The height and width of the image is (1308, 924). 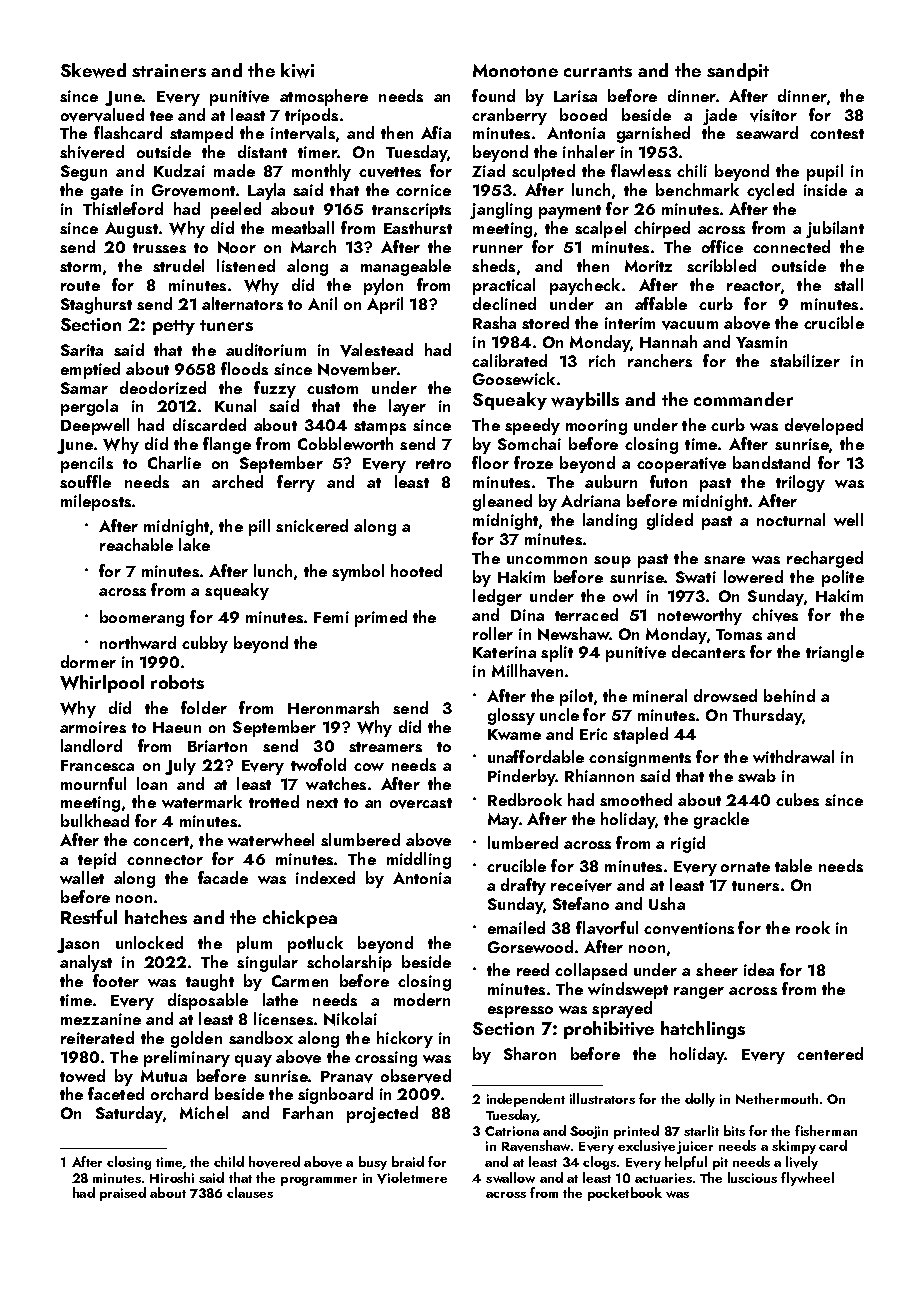 I want to click on Nethermouth, so click(x=777, y=1098).
